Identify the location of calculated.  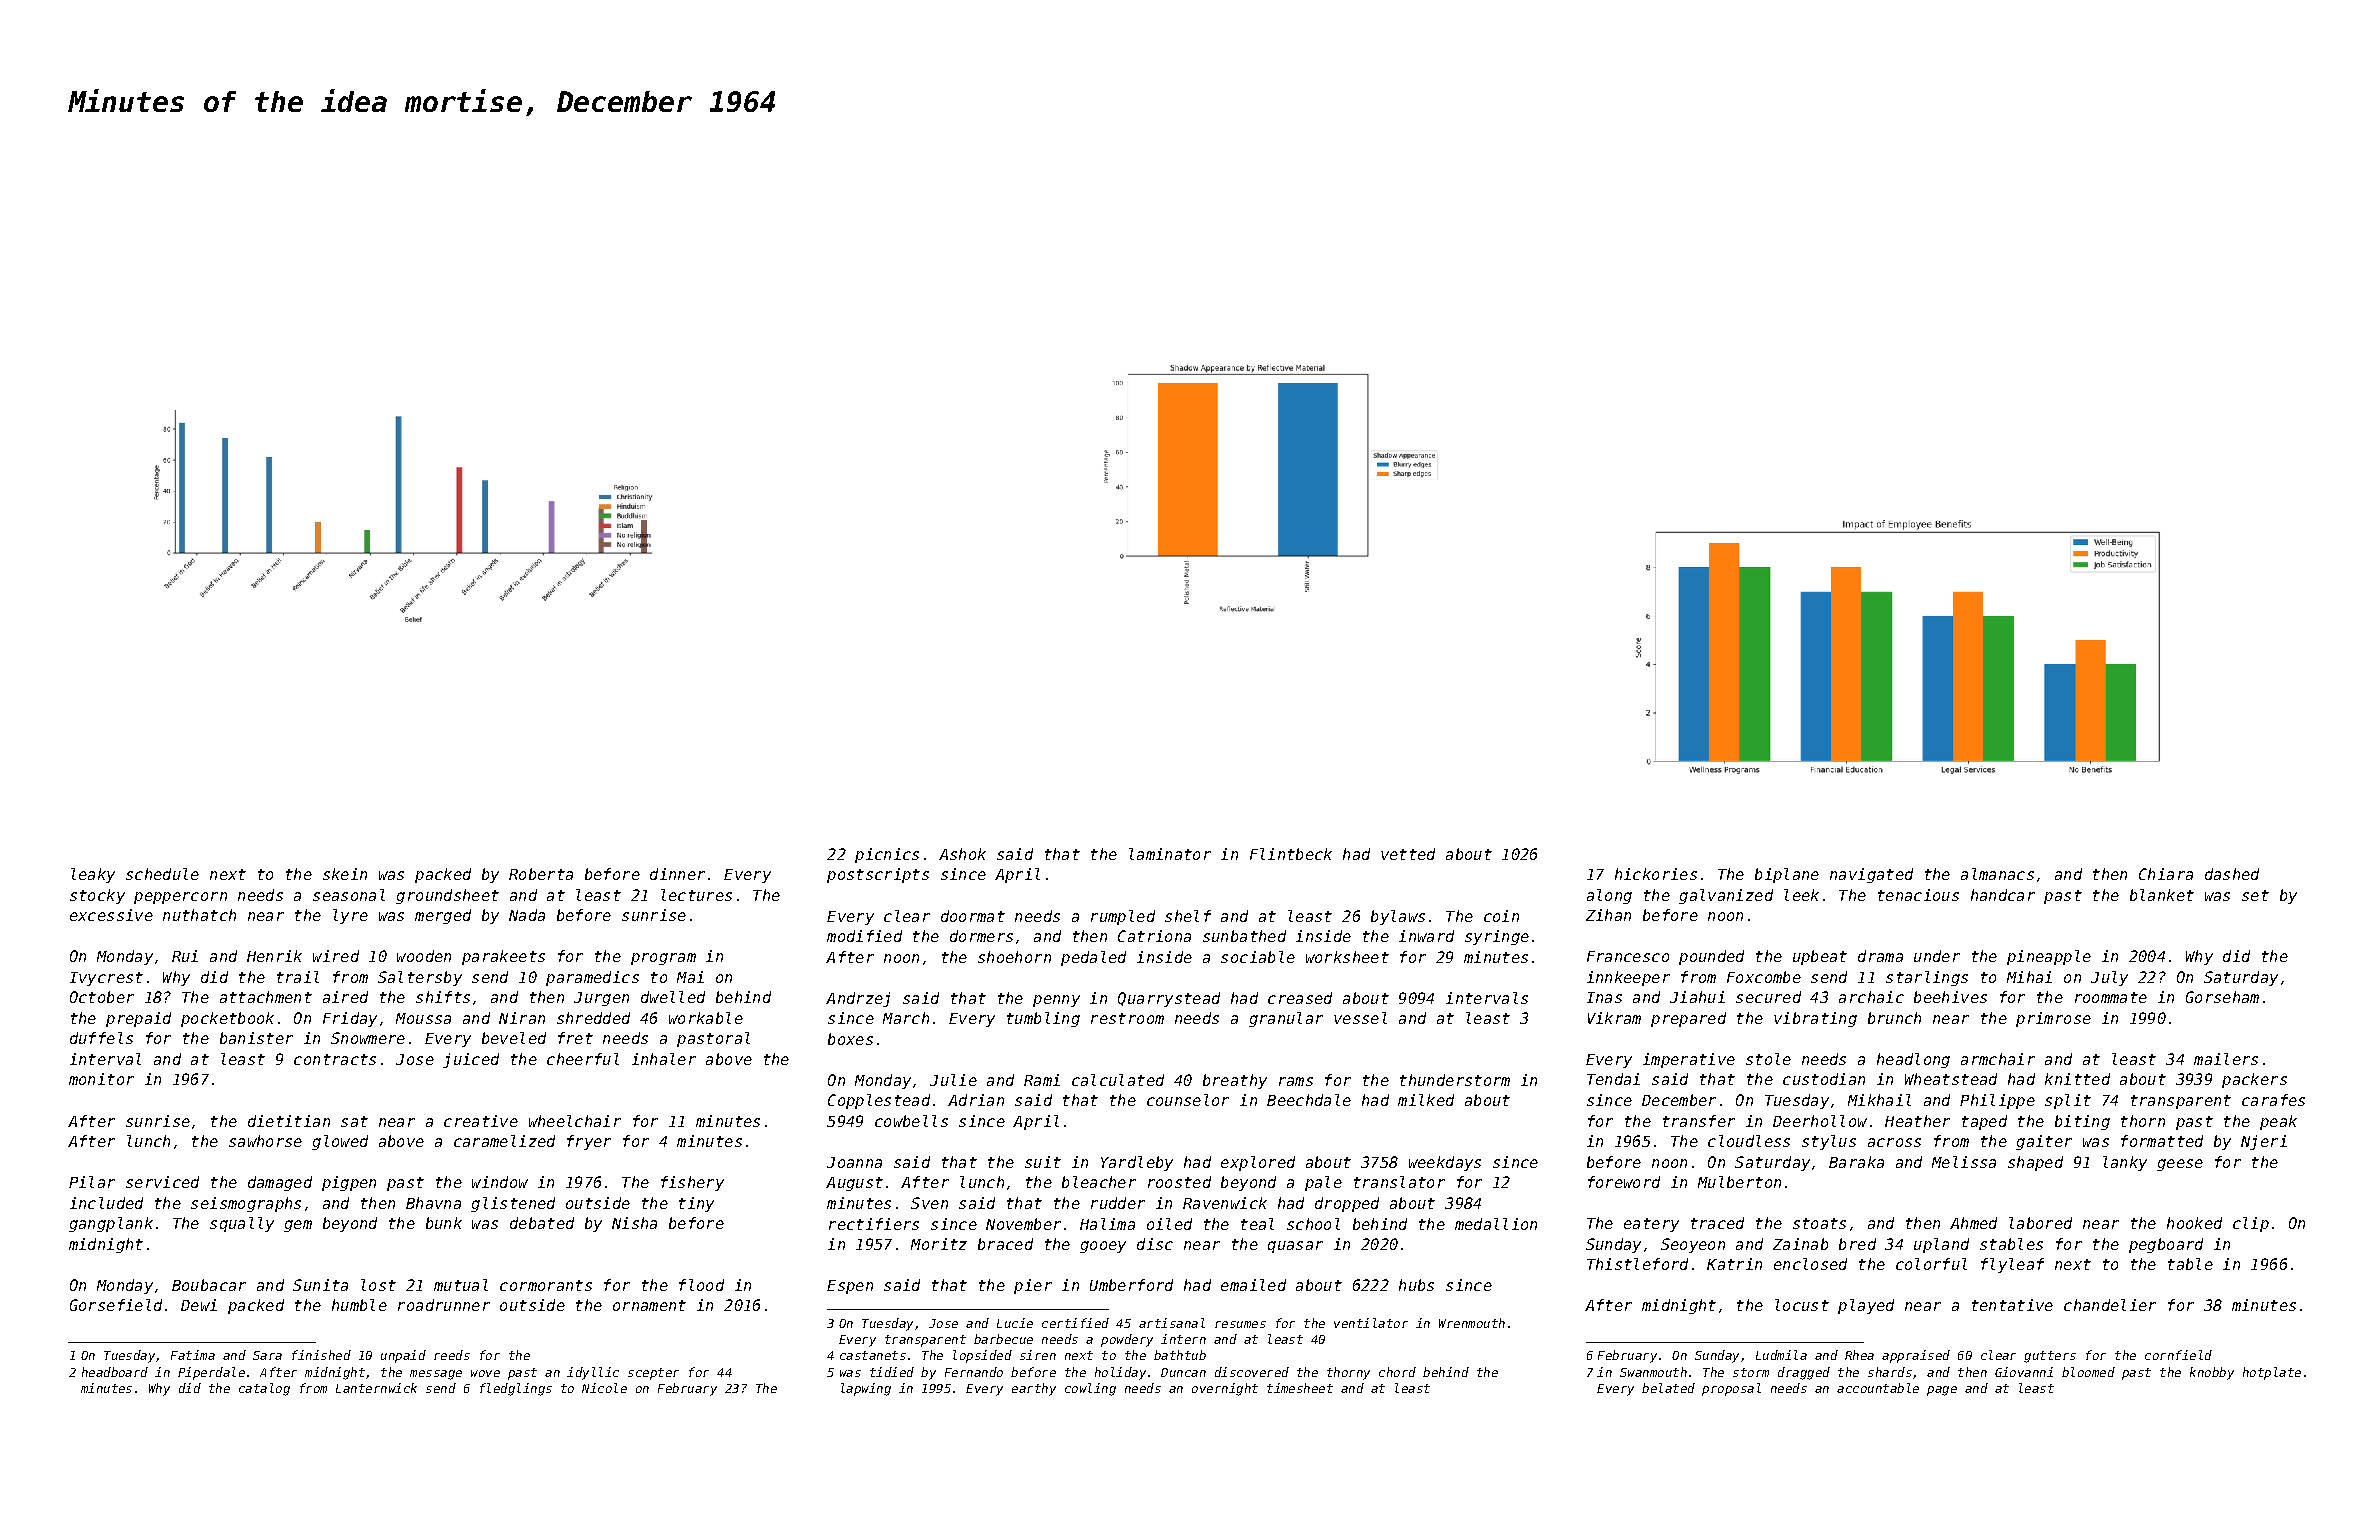
(1118, 1080).
